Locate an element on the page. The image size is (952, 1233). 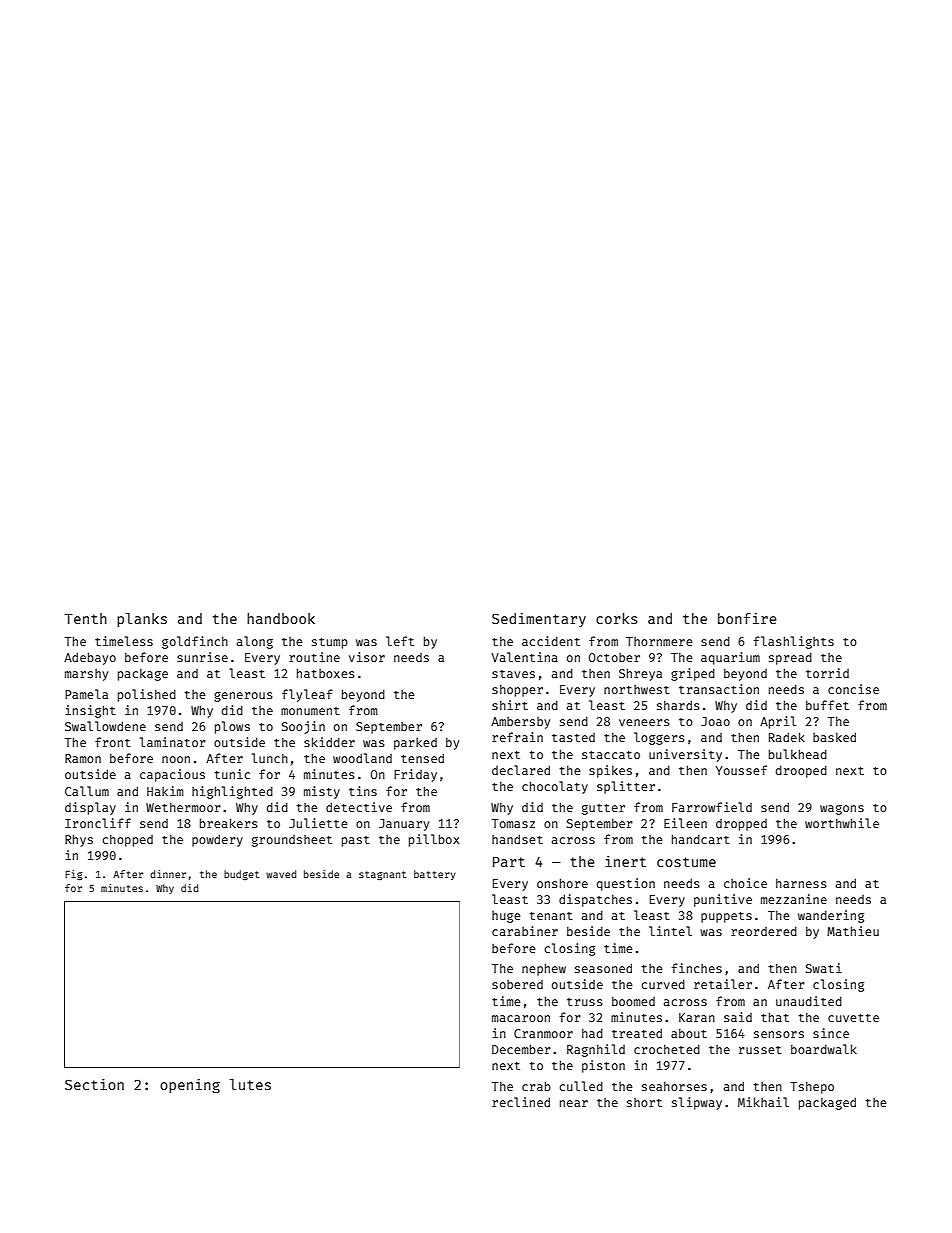
shirt is located at coordinates (510, 705).
